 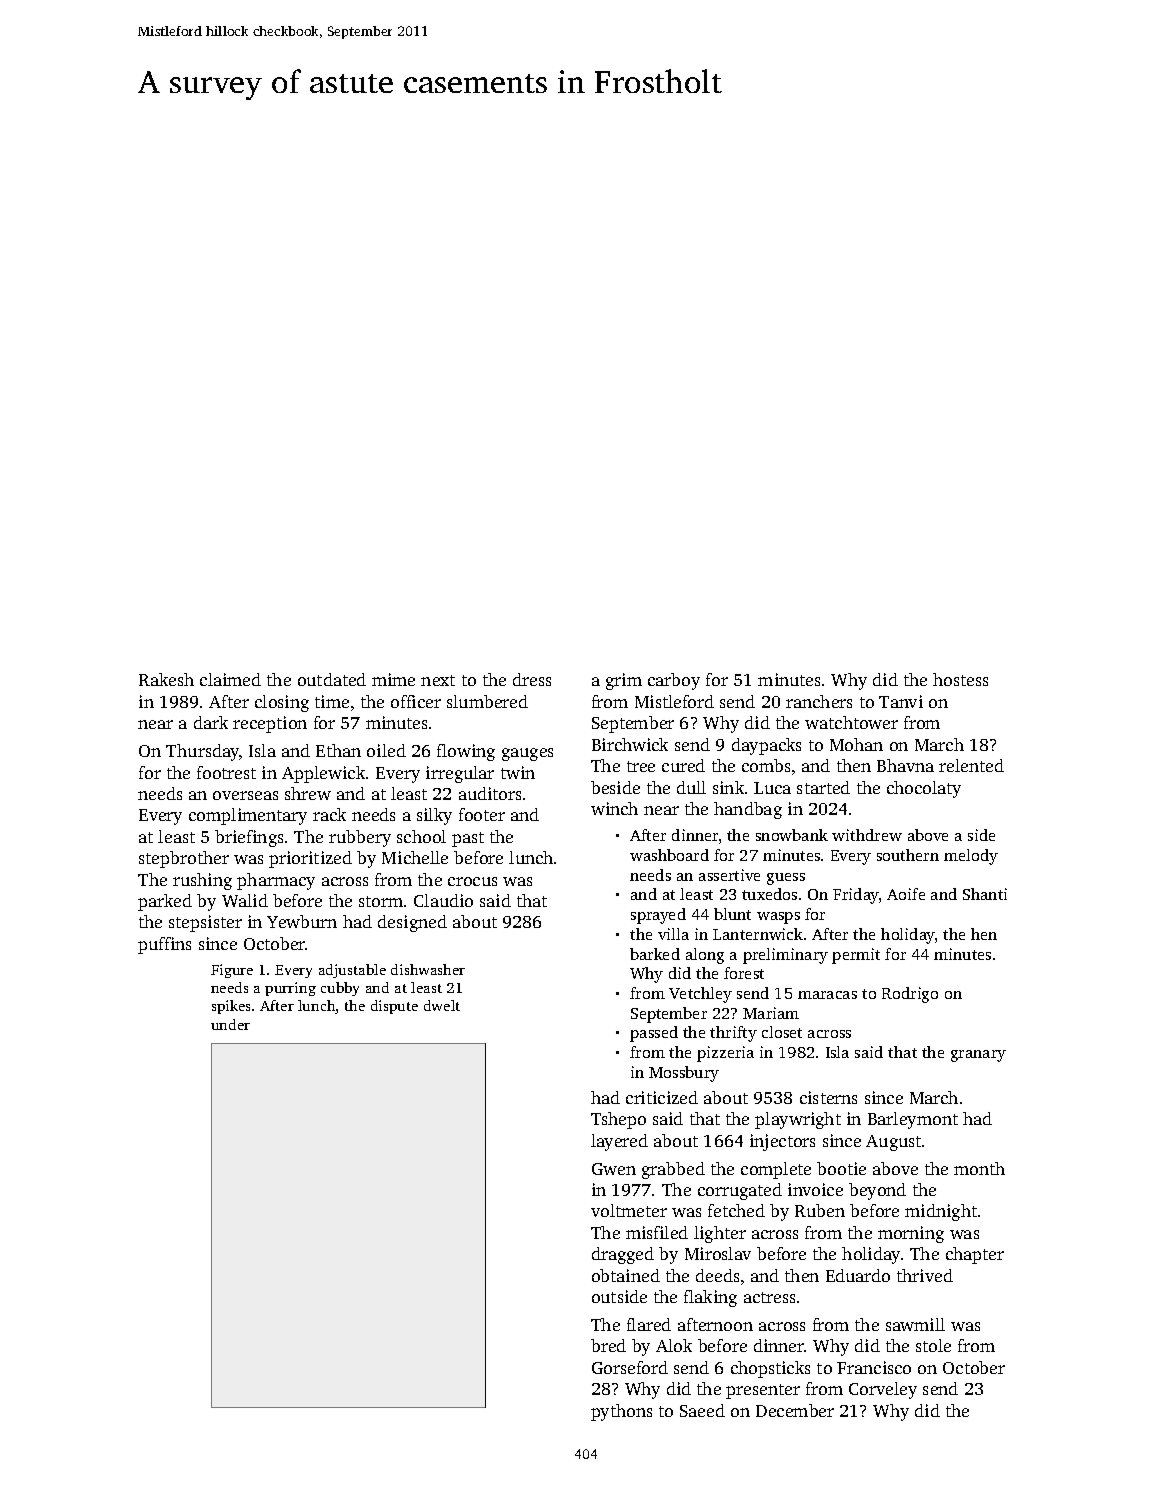 What do you see at coordinates (769, 1297) in the screenshot?
I see `actress` at bounding box center [769, 1297].
